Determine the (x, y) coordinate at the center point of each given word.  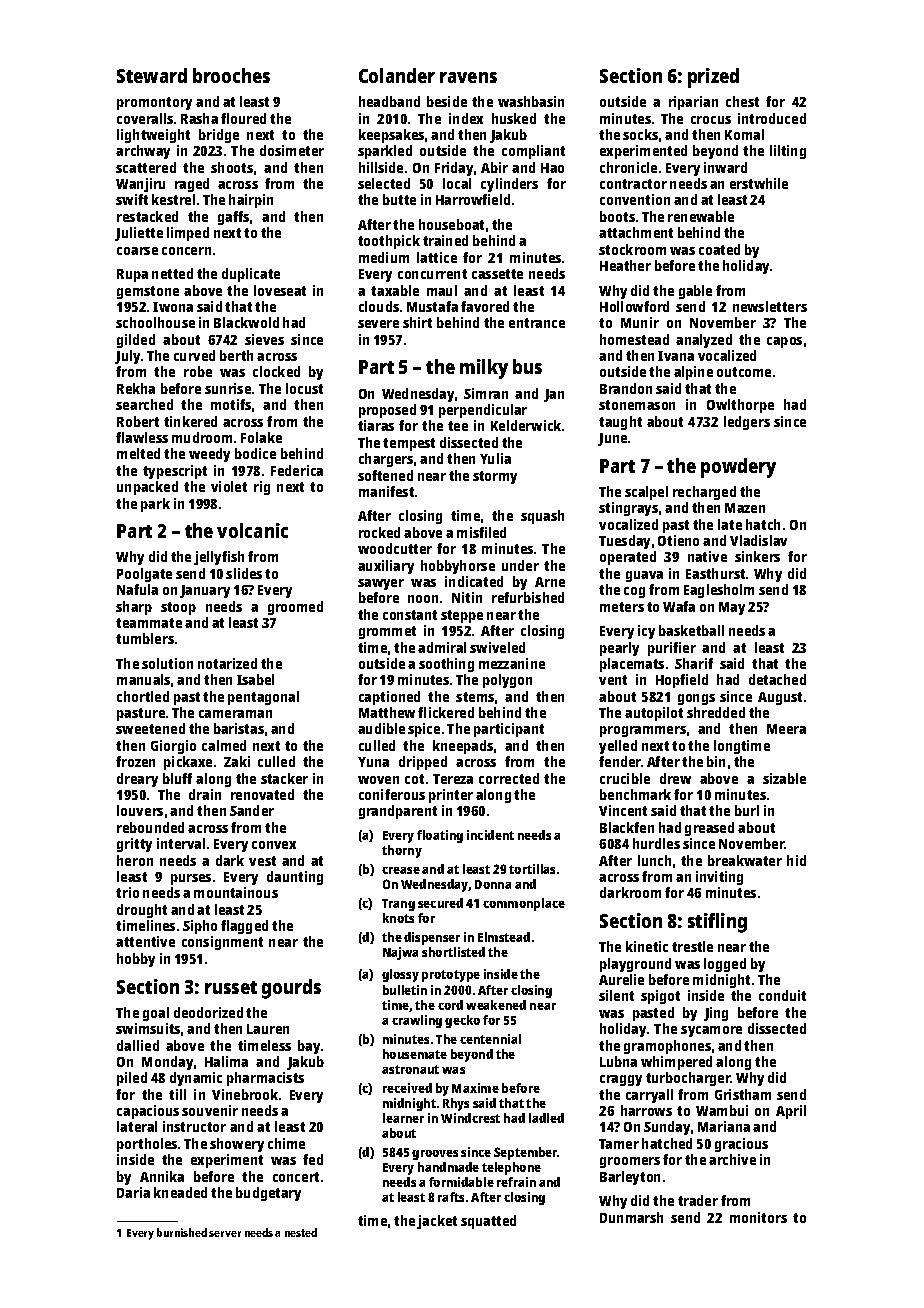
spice (424, 730)
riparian (693, 103)
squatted (488, 1222)
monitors (758, 1217)
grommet (387, 632)
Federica (297, 470)
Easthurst (715, 573)
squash (542, 517)
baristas (239, 728)
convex (274, 845)
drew (675, 778)
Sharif (694, 663)
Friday (454, 169)
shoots (232, 167)
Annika (162, 1176)
